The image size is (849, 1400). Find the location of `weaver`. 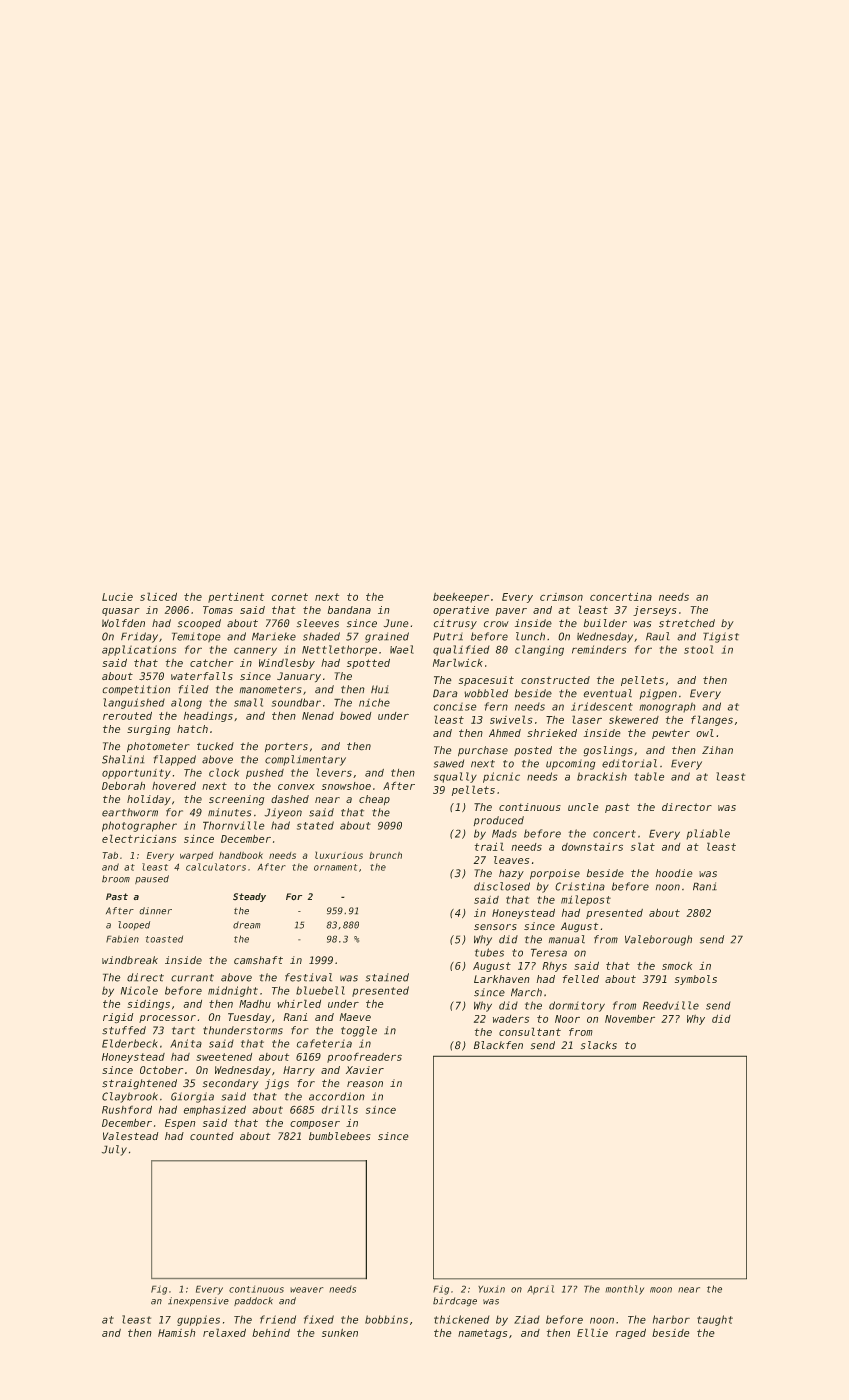

weaver is located at coordinates (307, 1290).
